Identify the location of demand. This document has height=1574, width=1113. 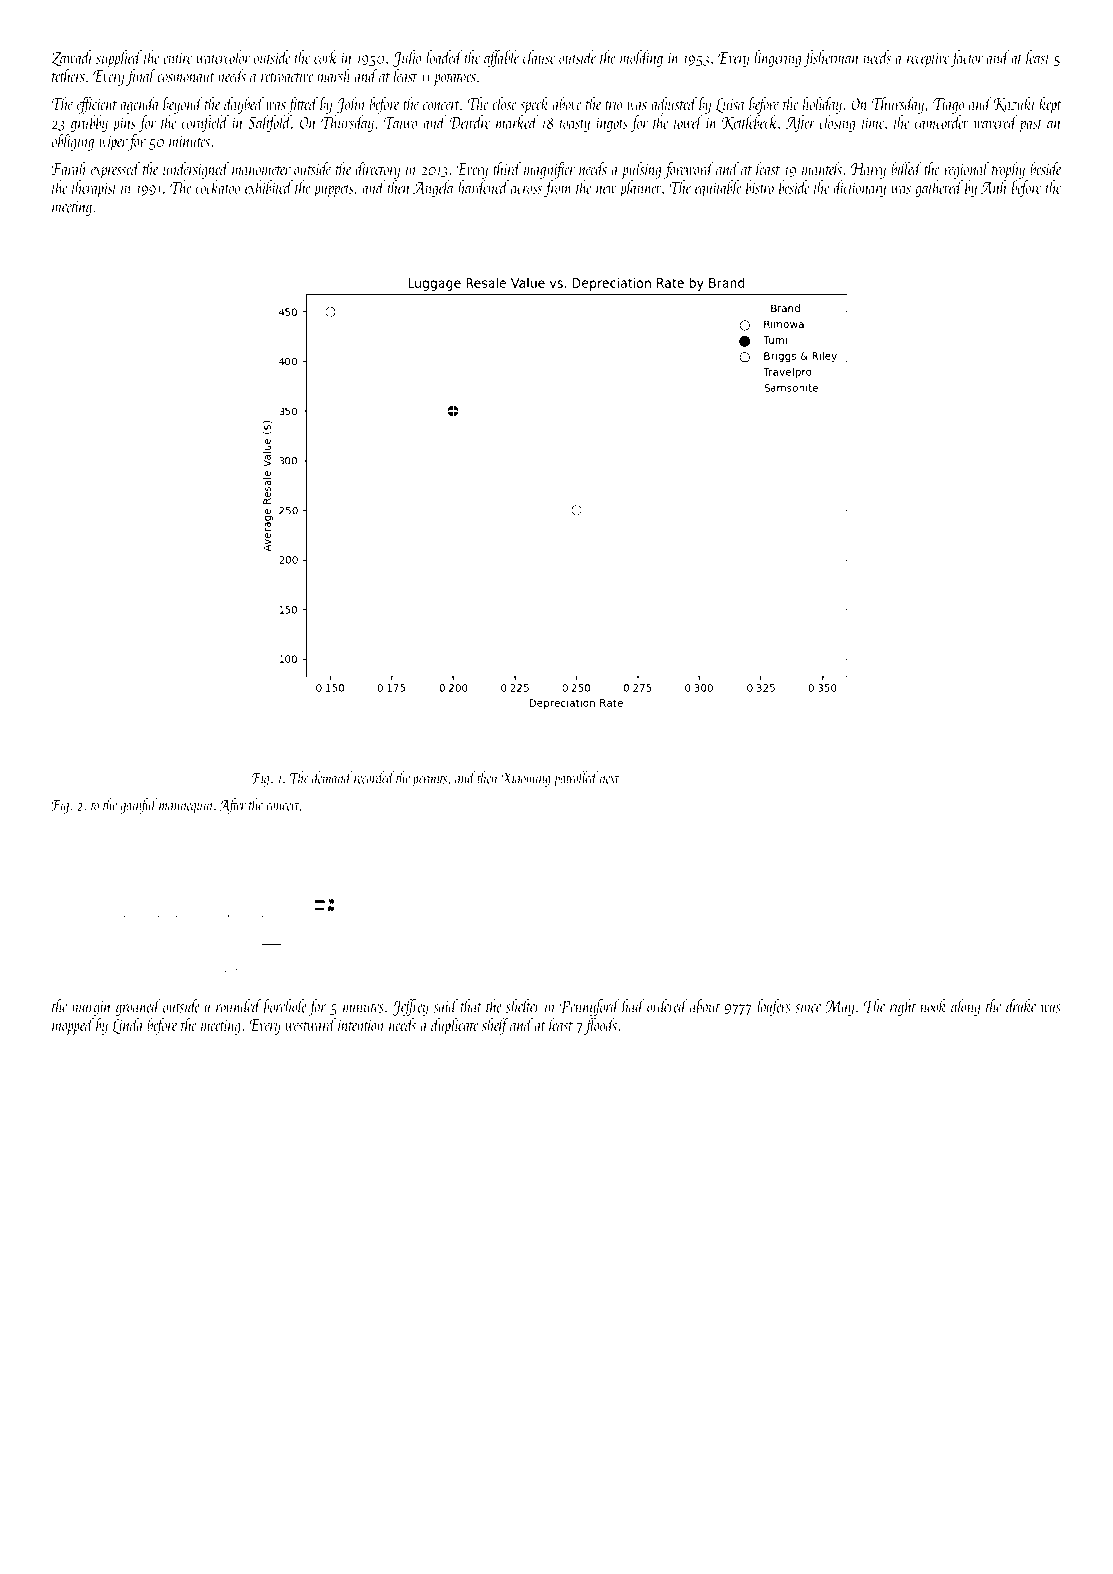
(332, 777).
